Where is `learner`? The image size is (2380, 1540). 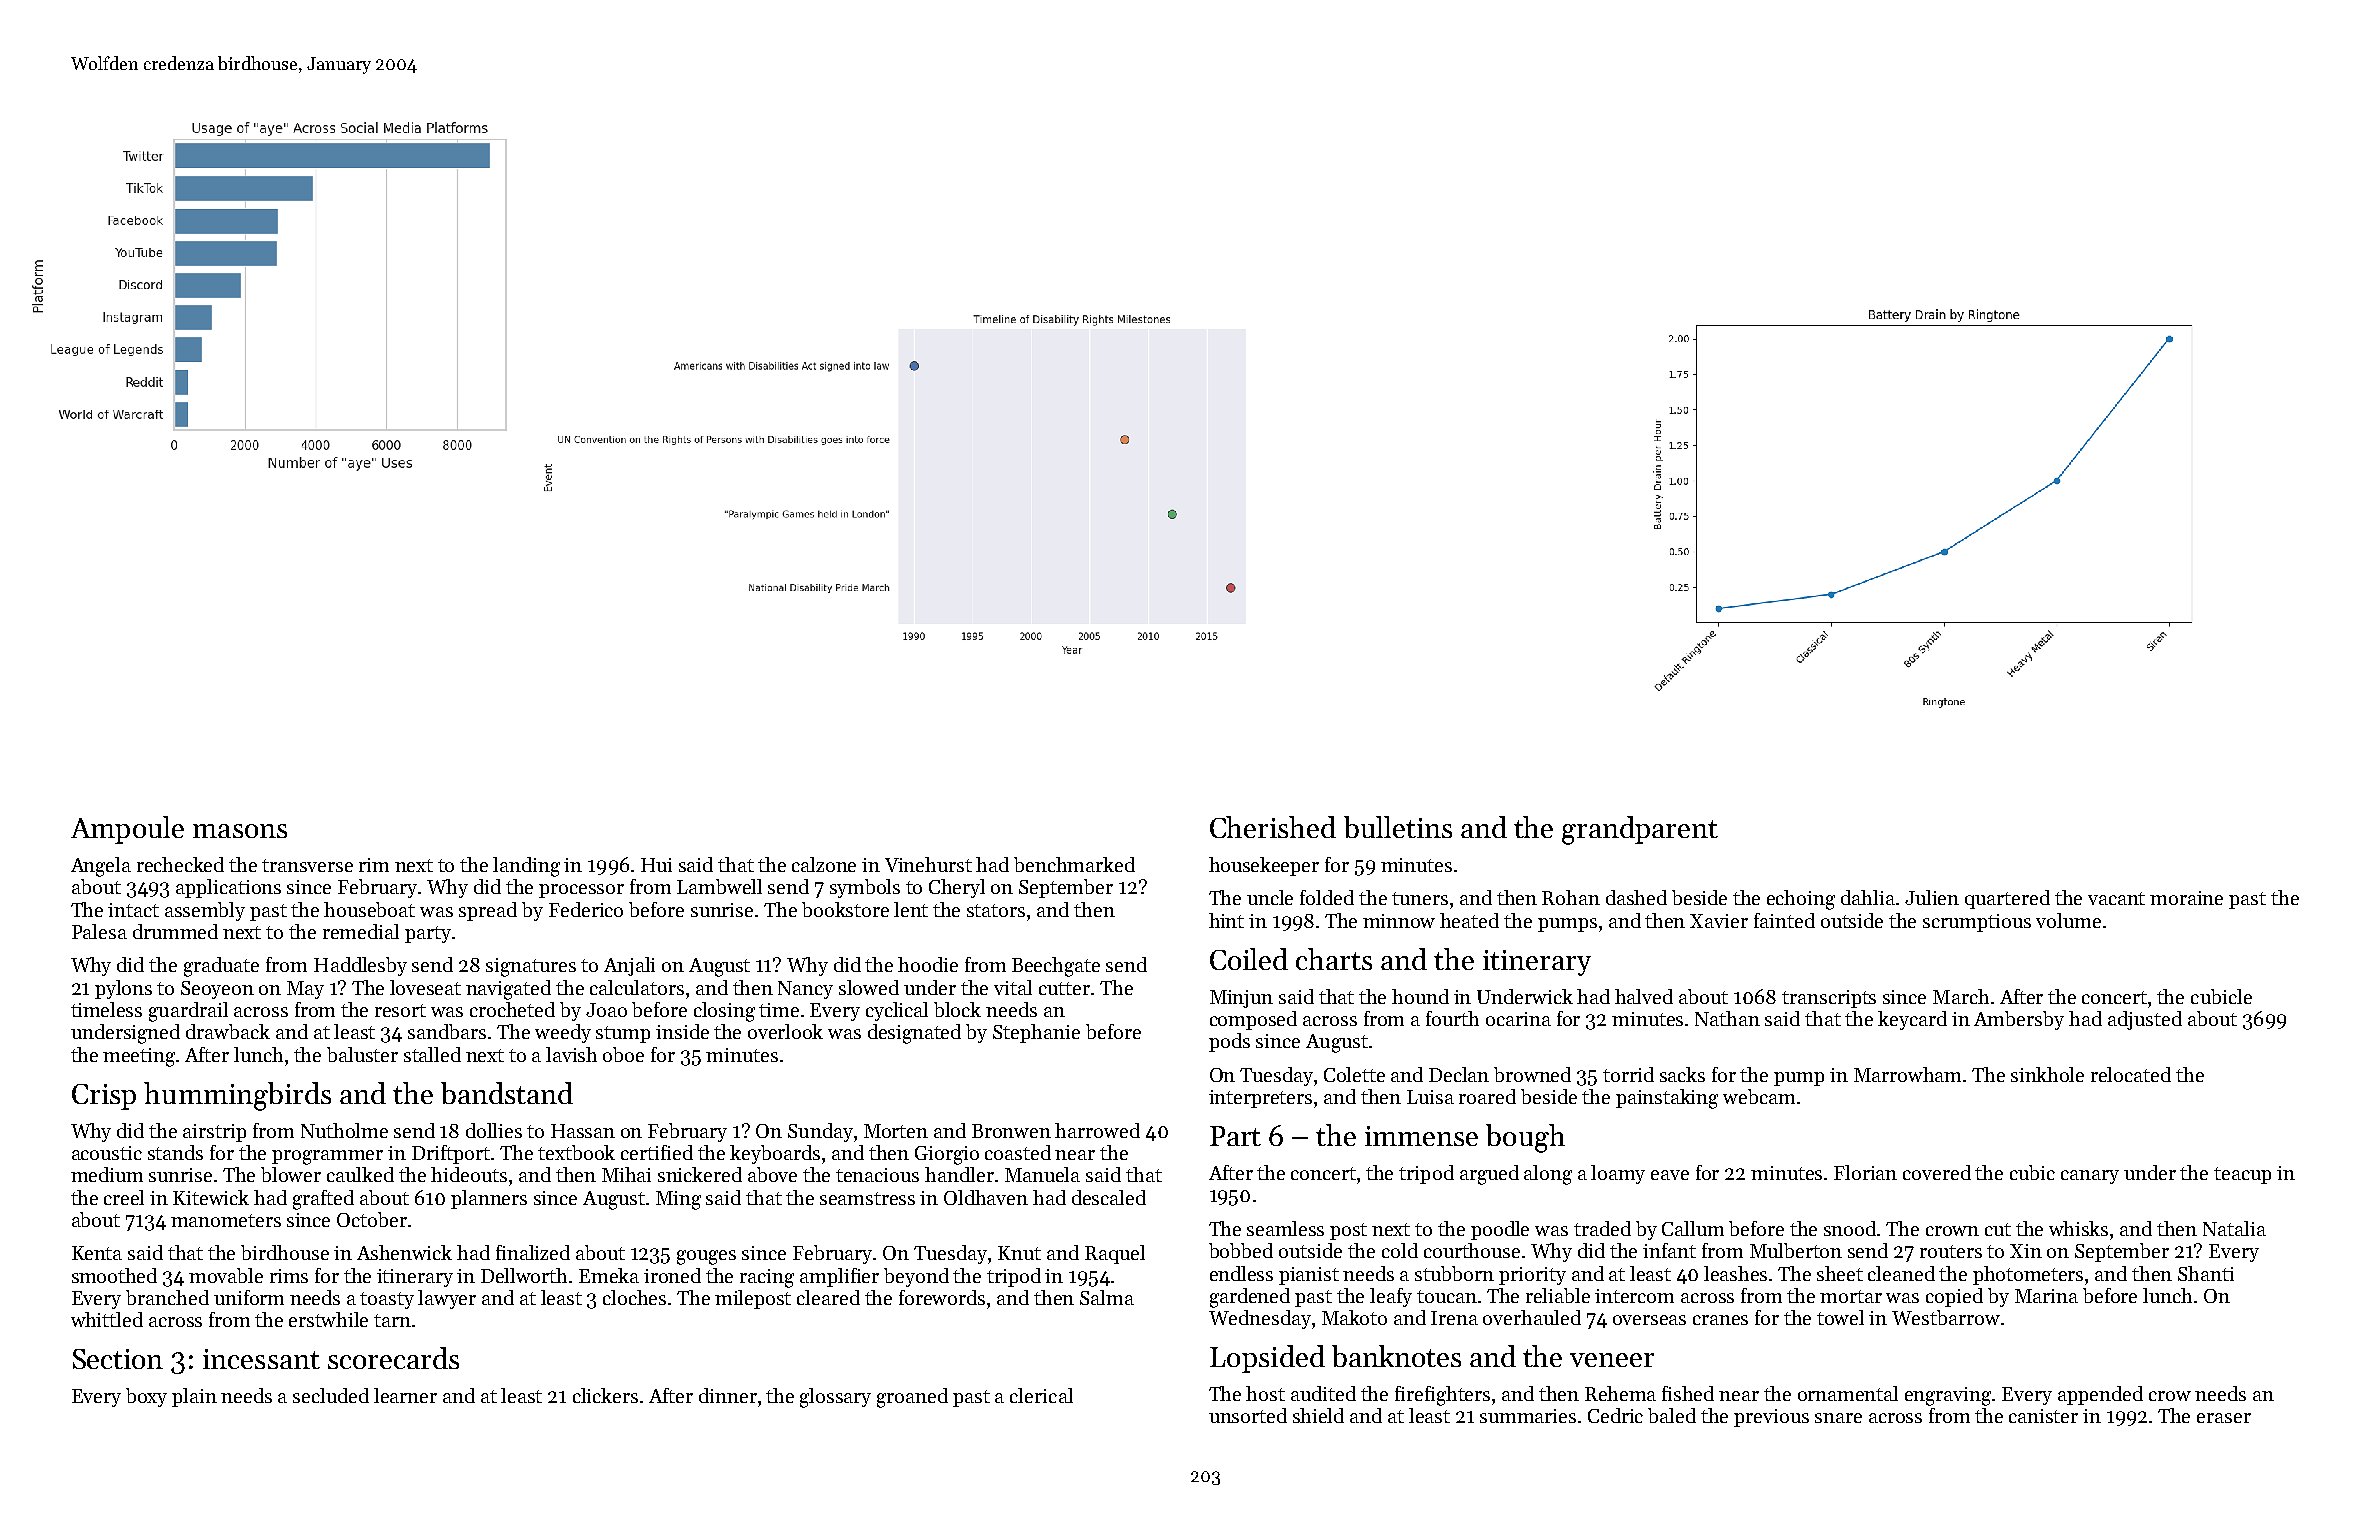
learner is located at coordinates (405, 1395).
